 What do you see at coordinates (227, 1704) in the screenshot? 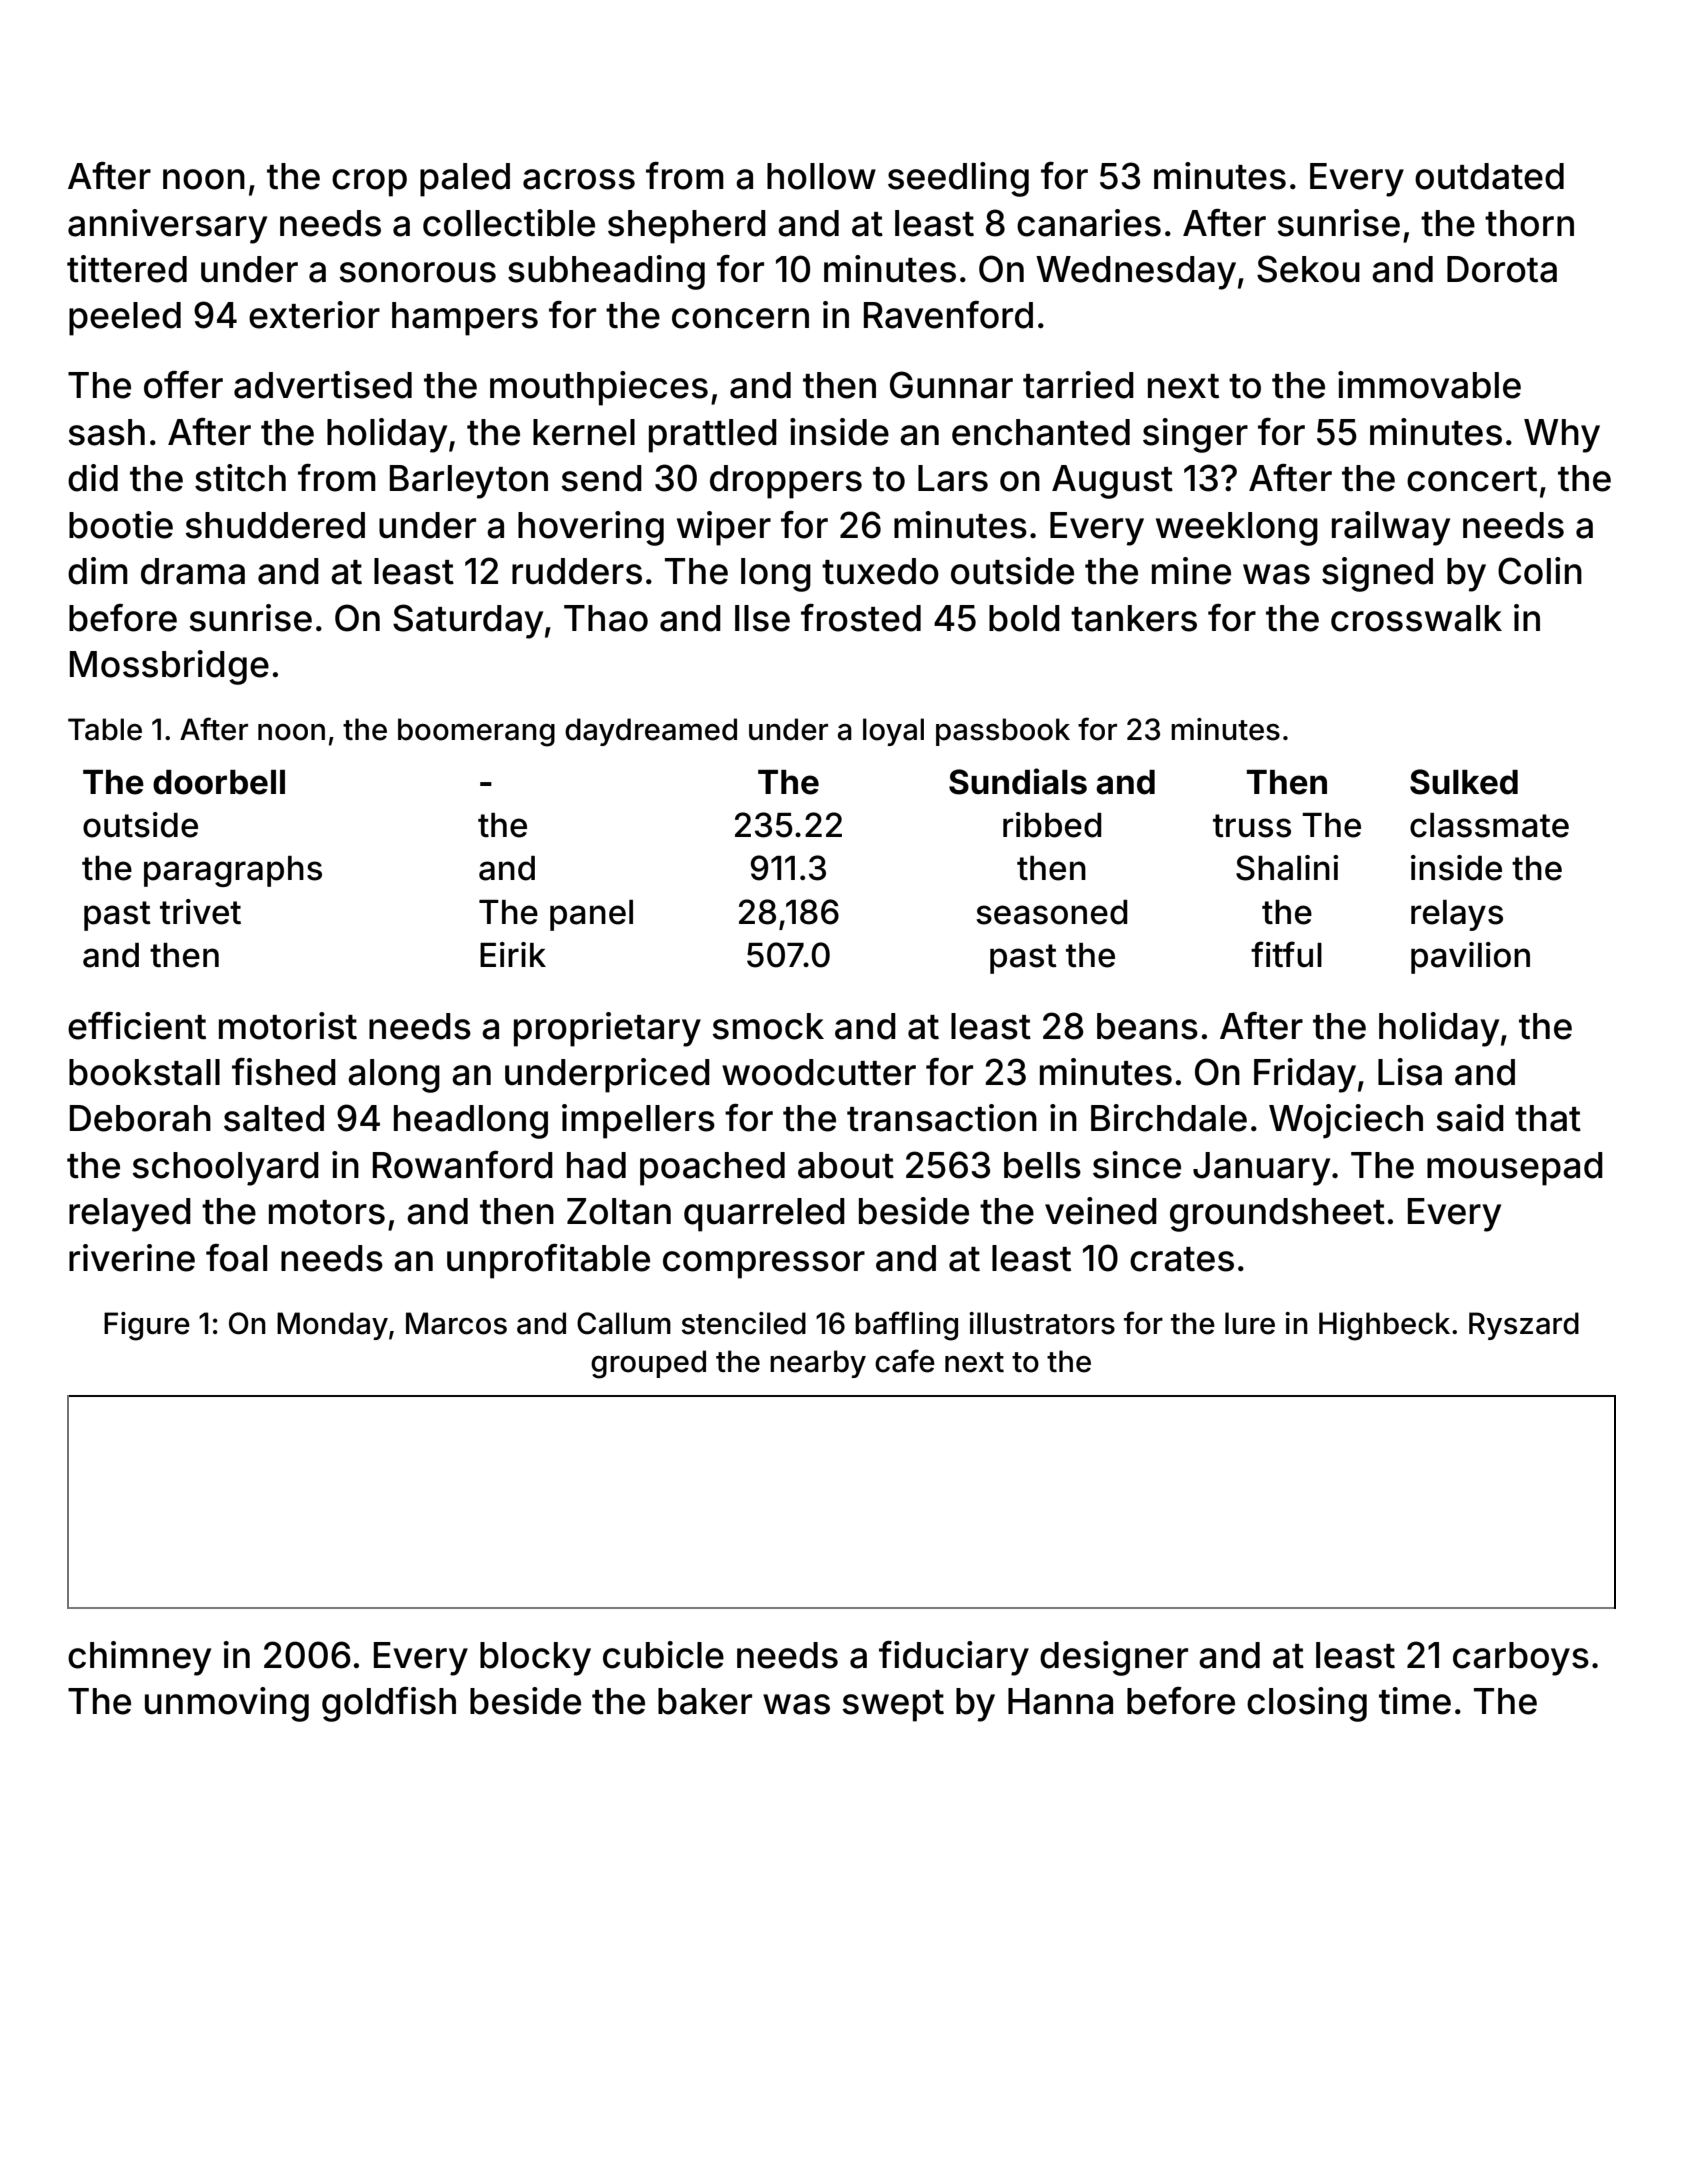
I see `unmoving` at bounding box center [227, 1704].
